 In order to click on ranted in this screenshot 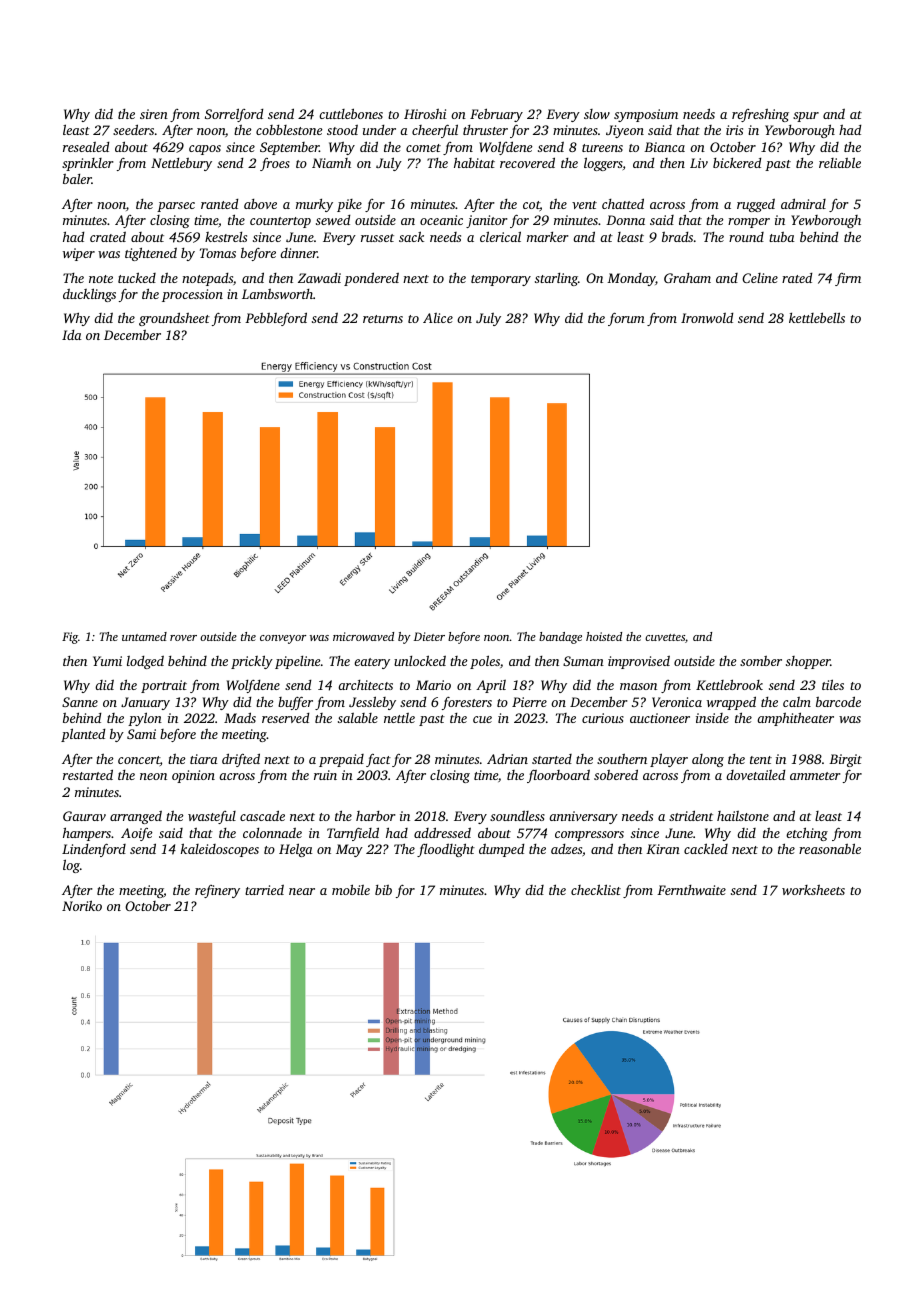, I will do `click(219, 204)`.
